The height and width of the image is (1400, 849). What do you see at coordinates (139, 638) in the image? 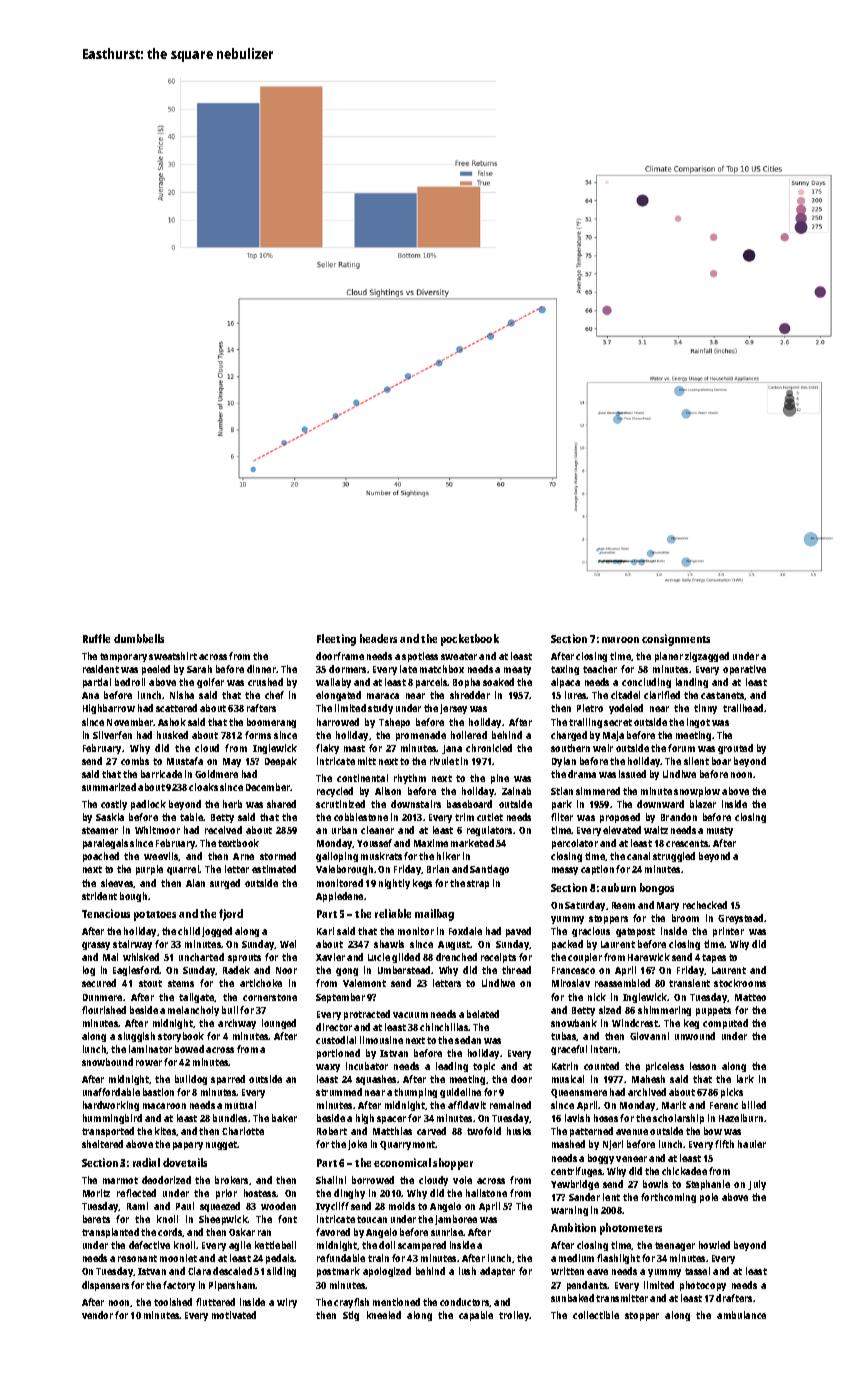
I see `dumbbells` at bounding box center [139, 638].
